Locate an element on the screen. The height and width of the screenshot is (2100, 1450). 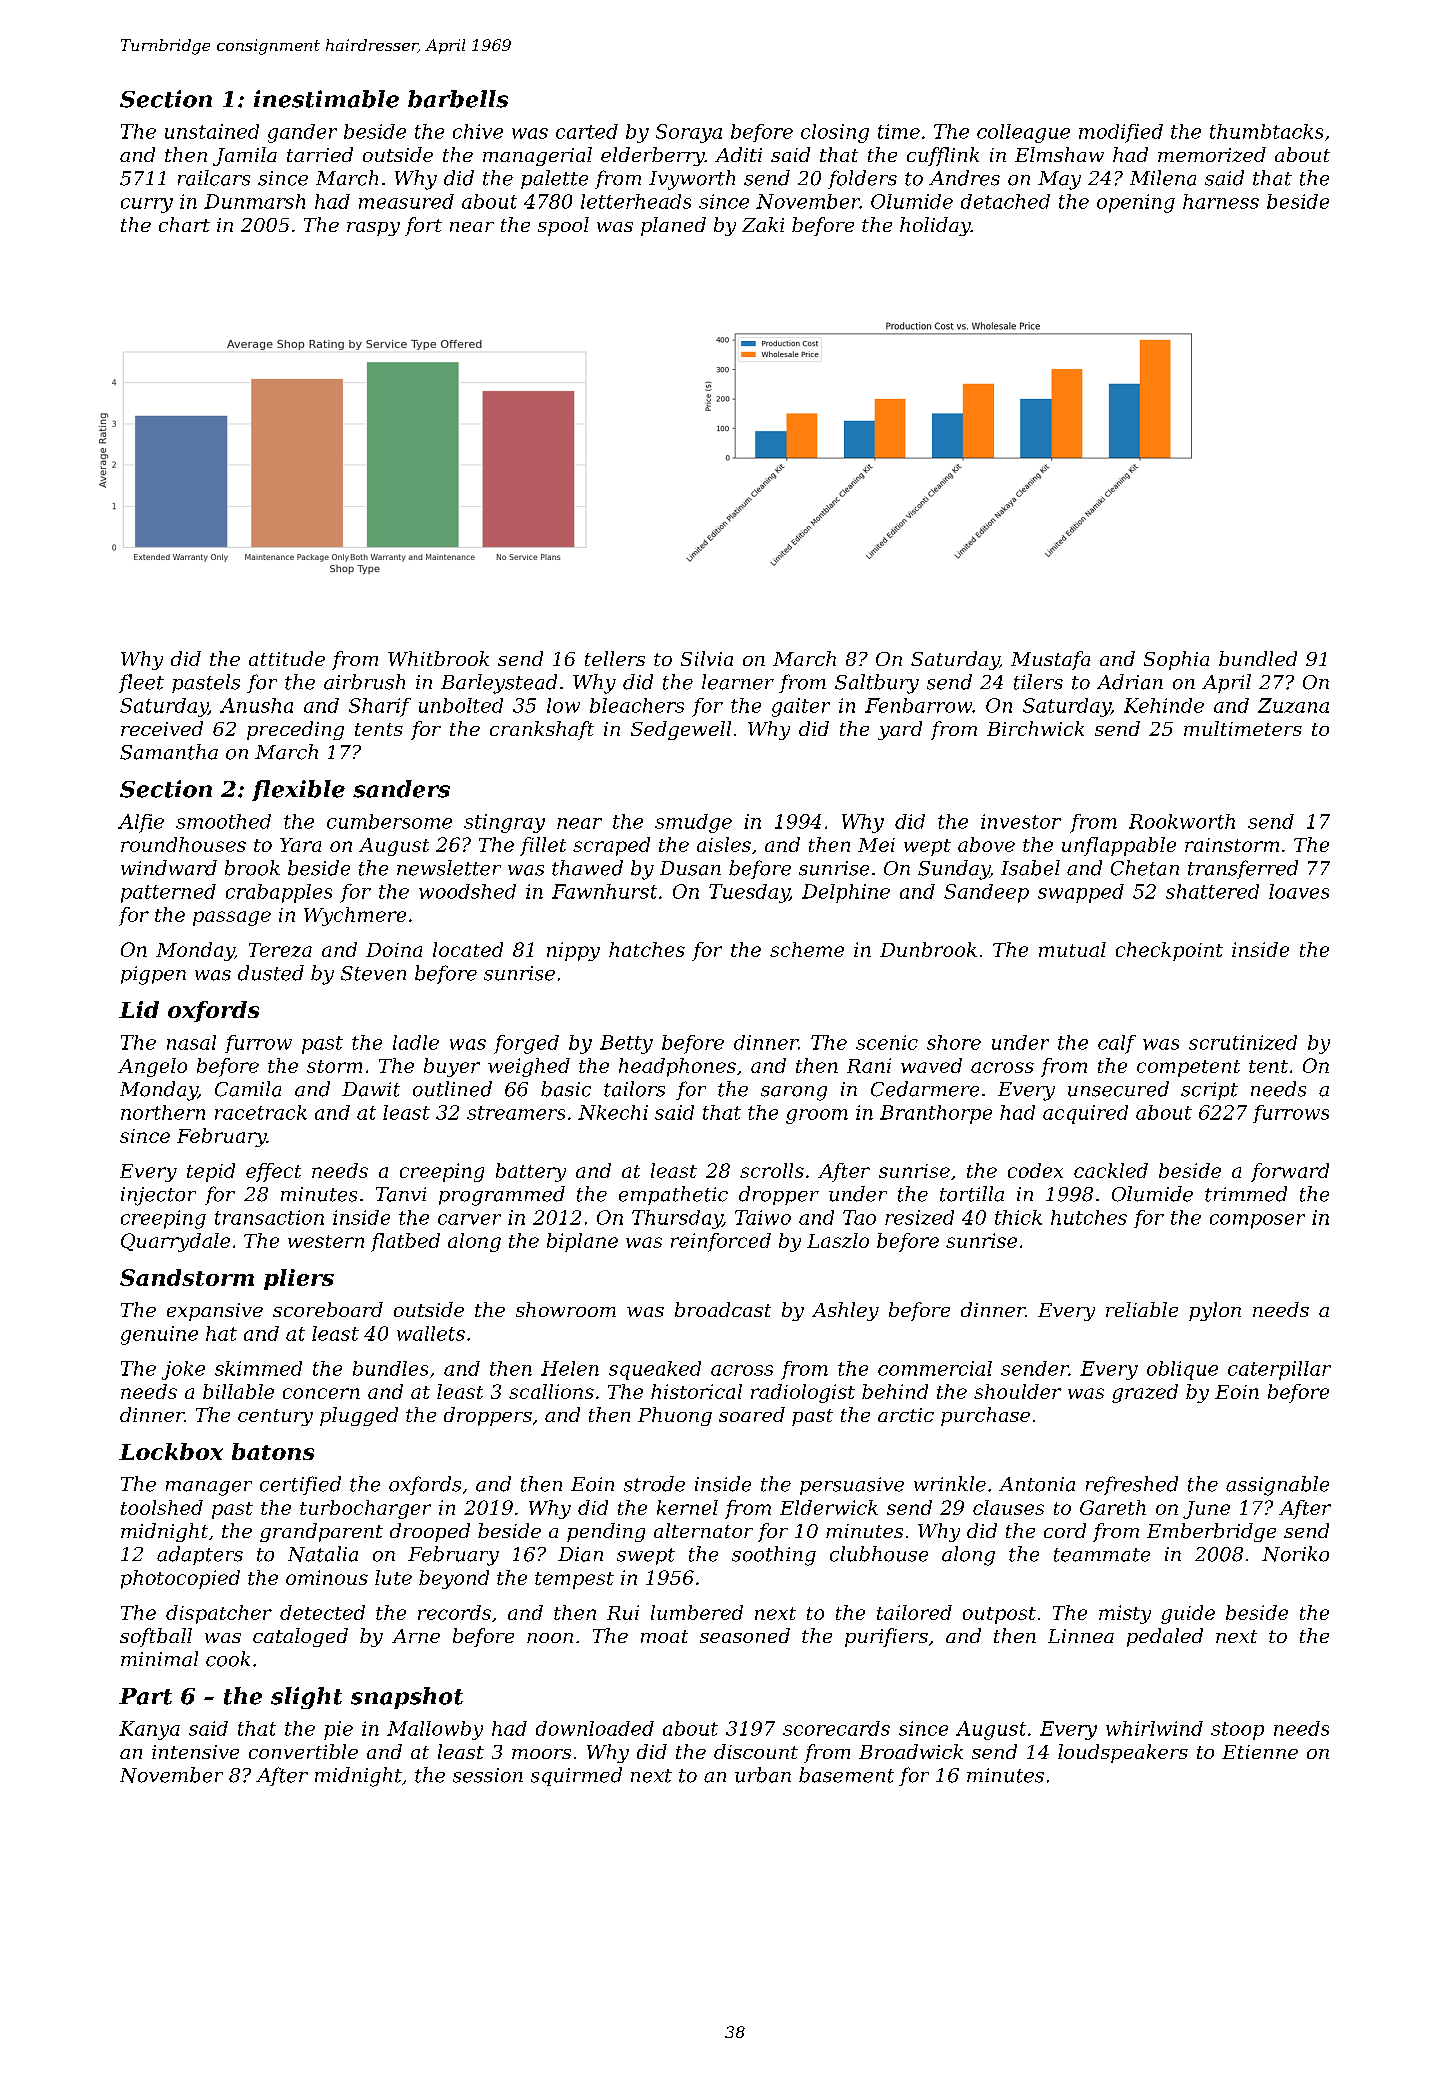
curry is located at coordinates (147, 205).
